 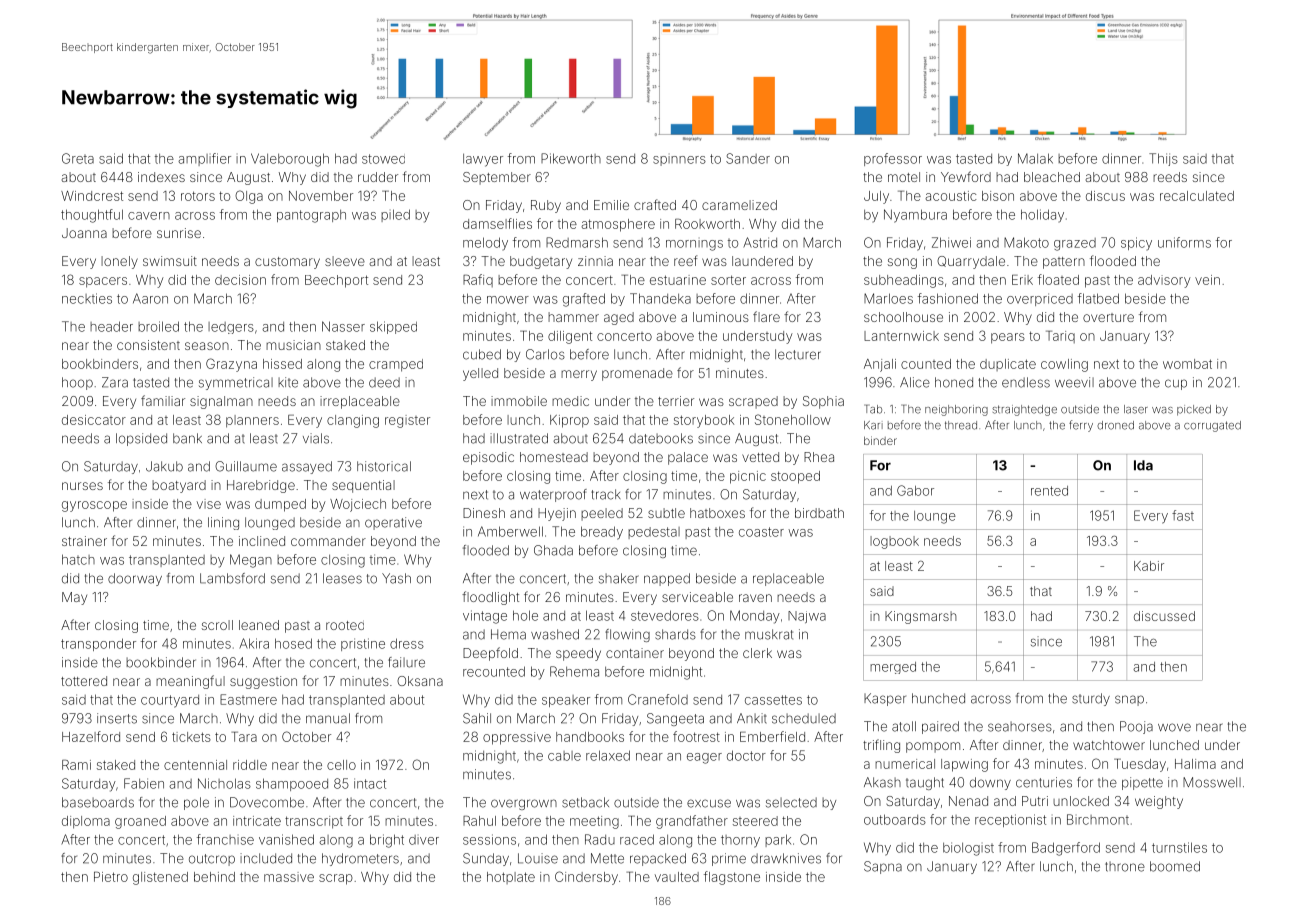 I want to click on assayed, so click(x=307, y=467).
